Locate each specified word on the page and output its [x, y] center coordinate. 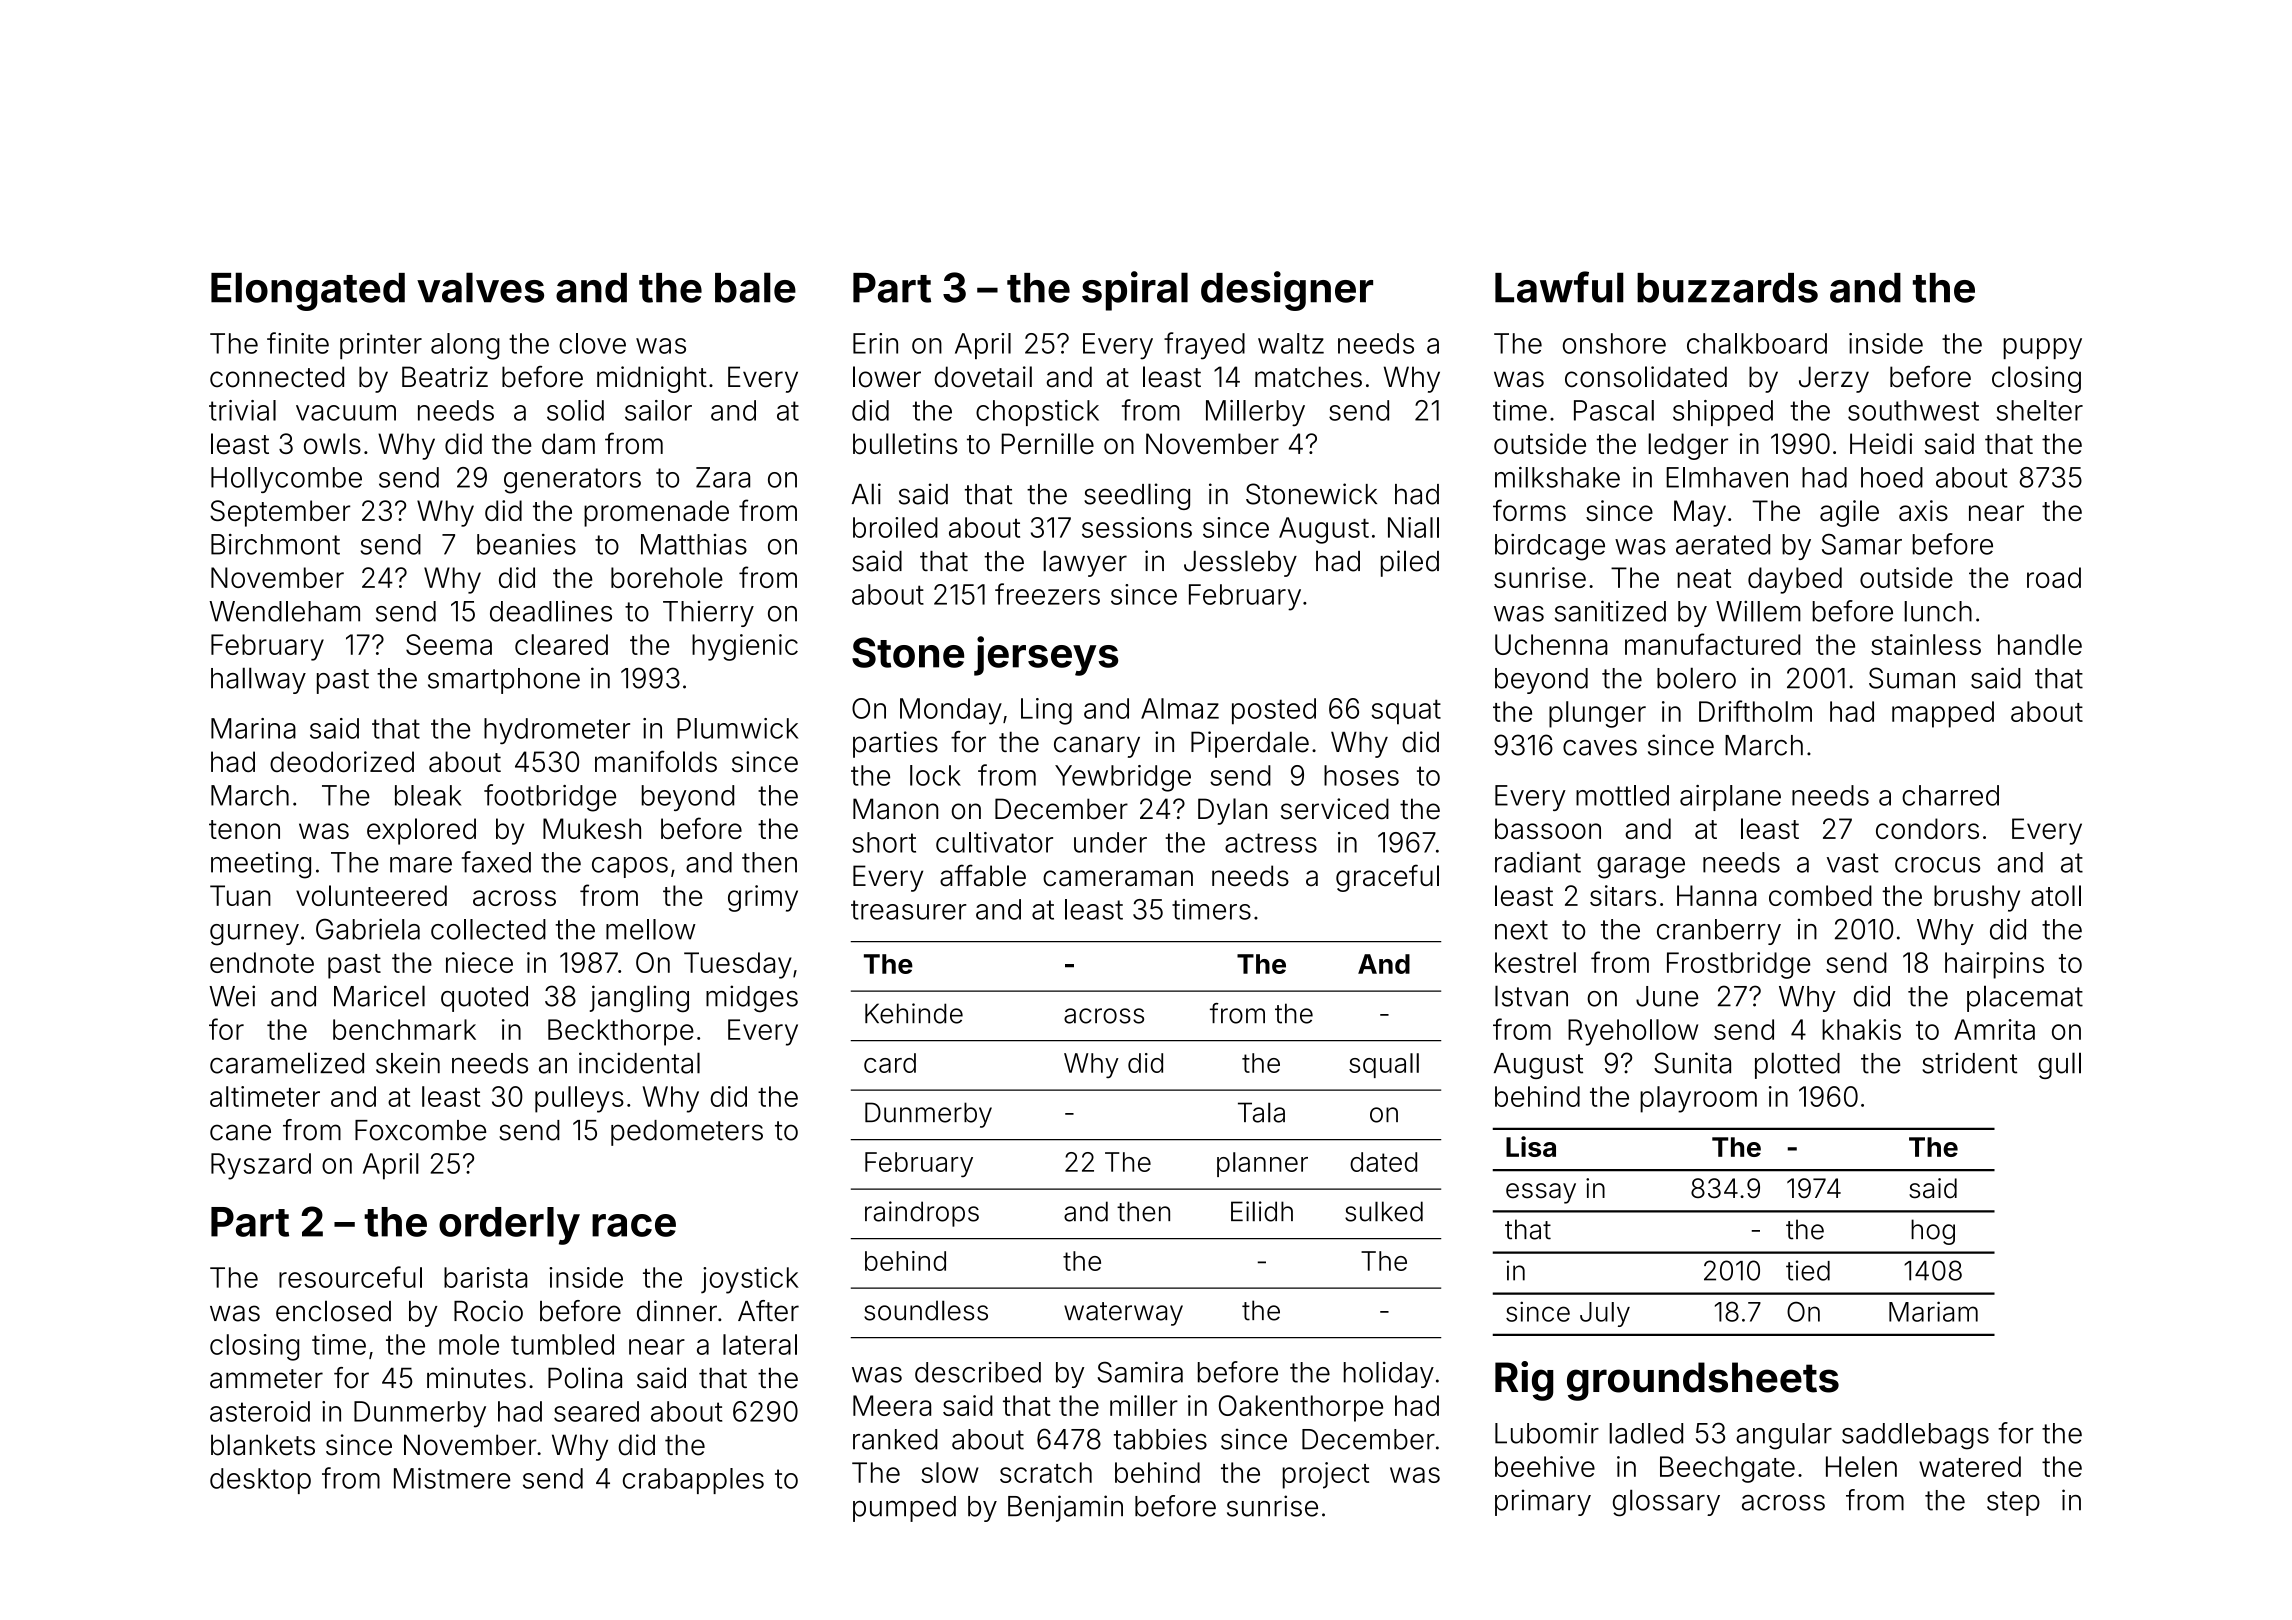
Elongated [308, 291]
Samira [1140, 1372]
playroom [1698, 1099]
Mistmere [452, 1478]
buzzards [1727, 288]
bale [755, 287]
